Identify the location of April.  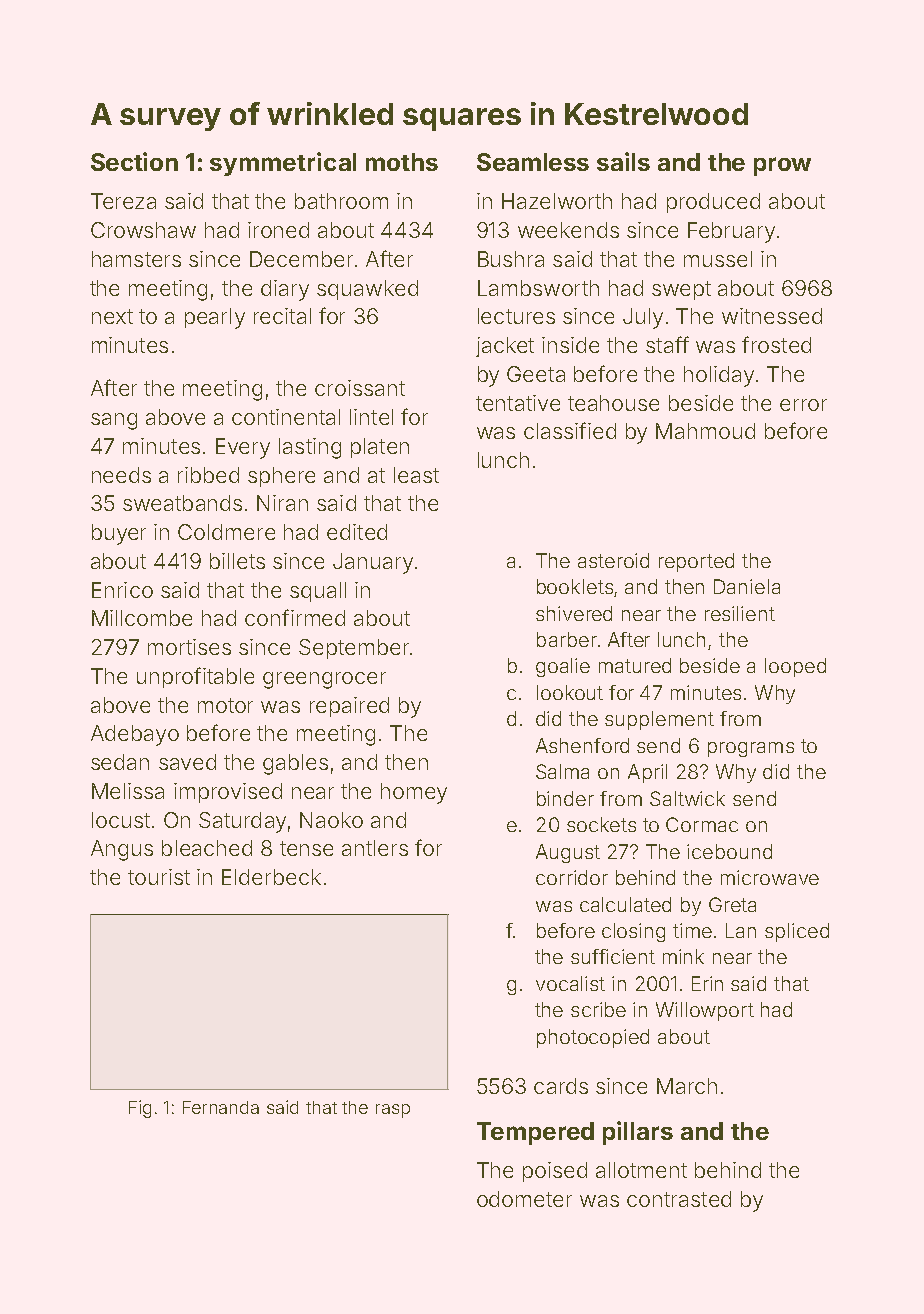
(647, 773).
